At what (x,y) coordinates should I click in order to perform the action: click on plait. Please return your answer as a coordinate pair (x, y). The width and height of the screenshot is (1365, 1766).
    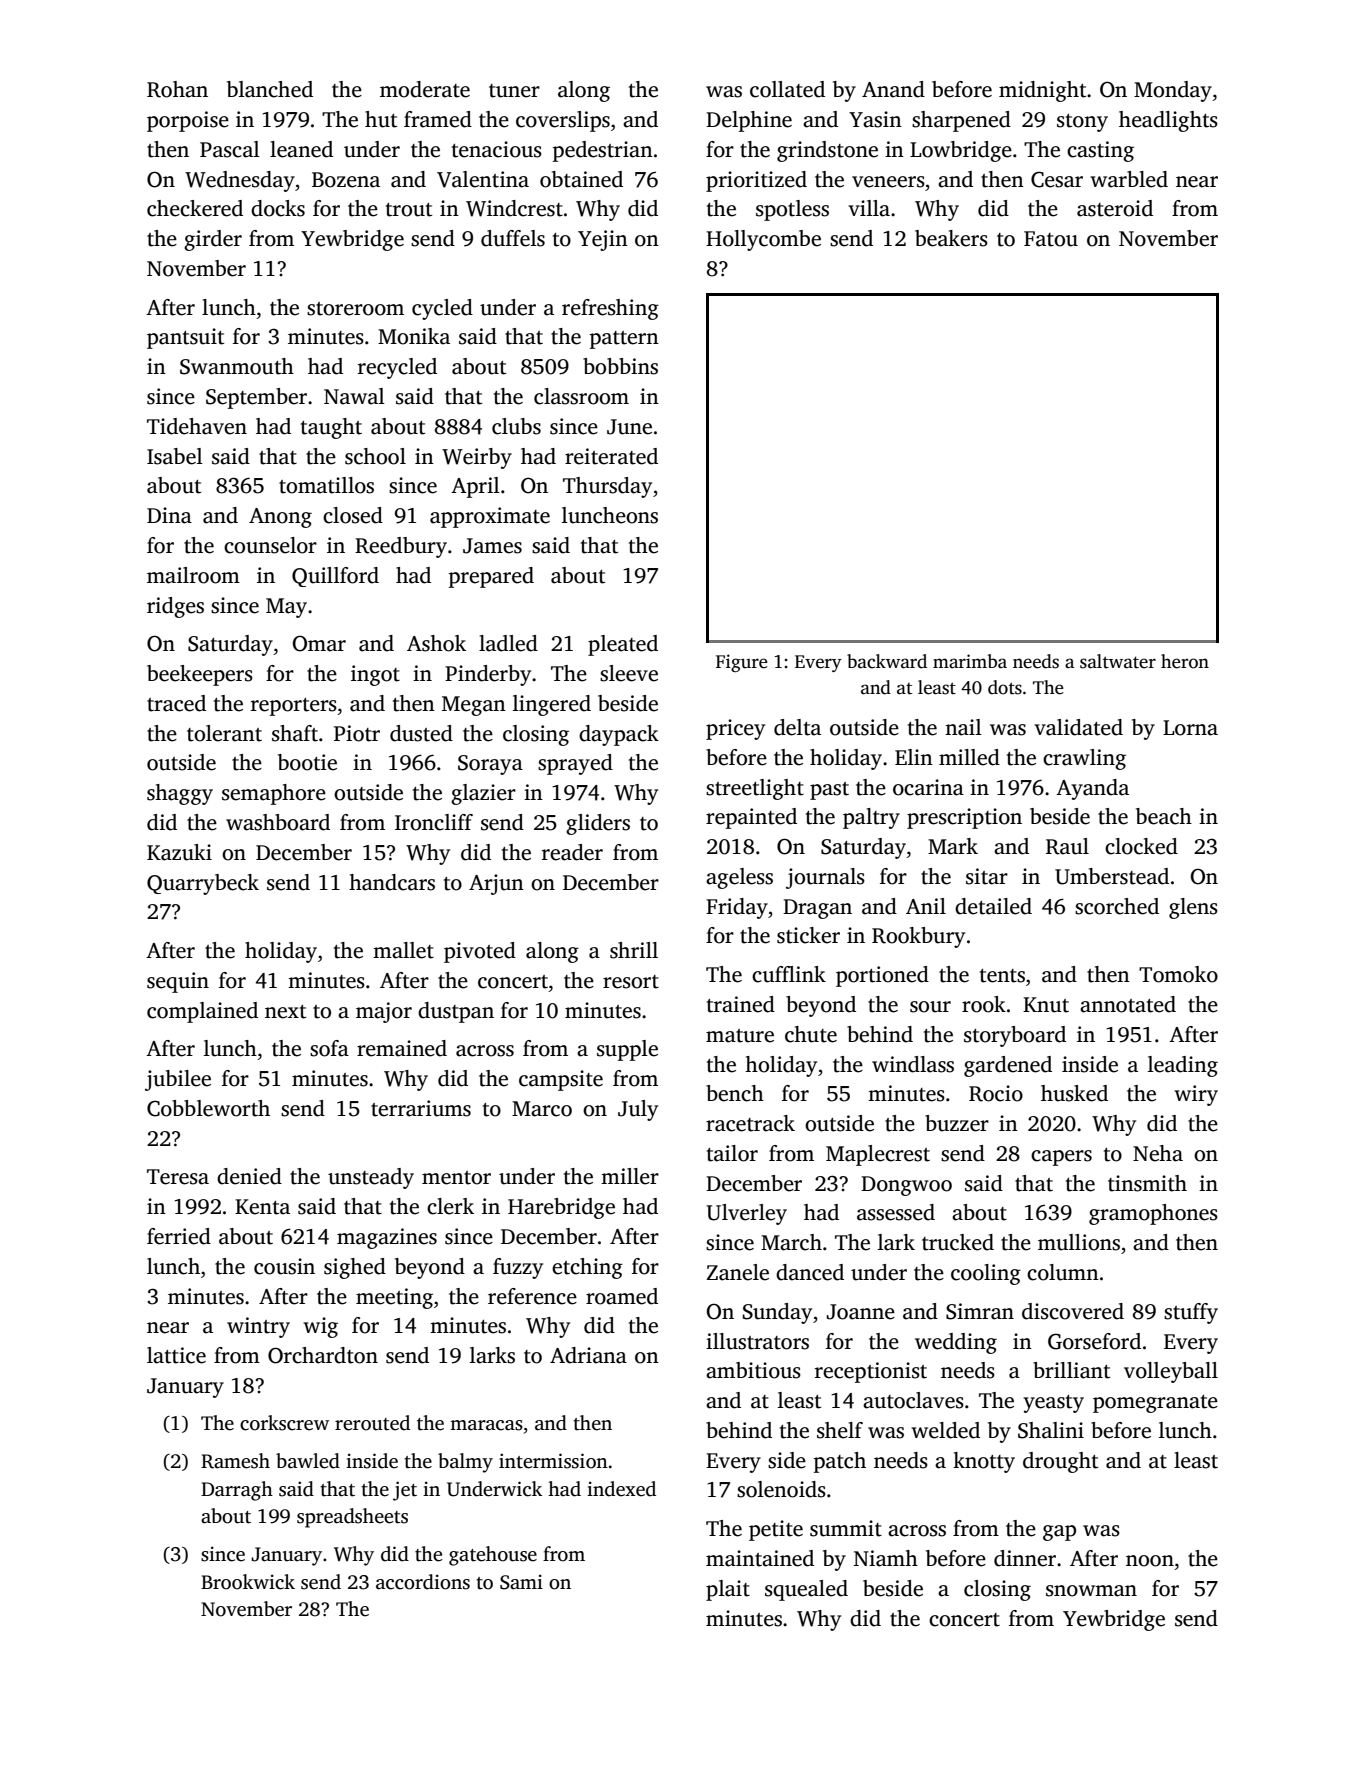
    Looking at the image, I should click on (728, 1590).
